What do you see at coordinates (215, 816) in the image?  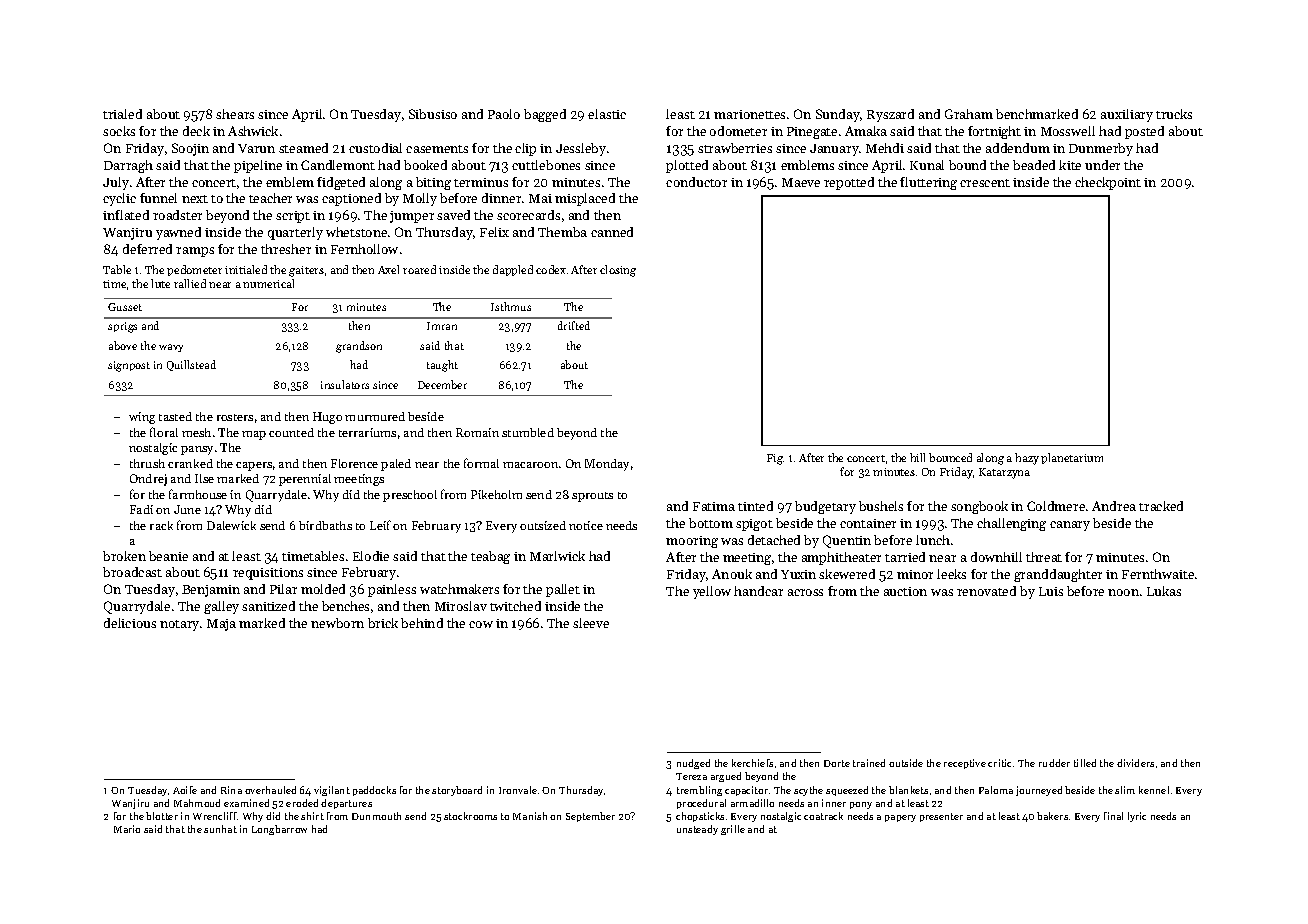 I see `Wrencliff` at bounding box center [215, 816].
